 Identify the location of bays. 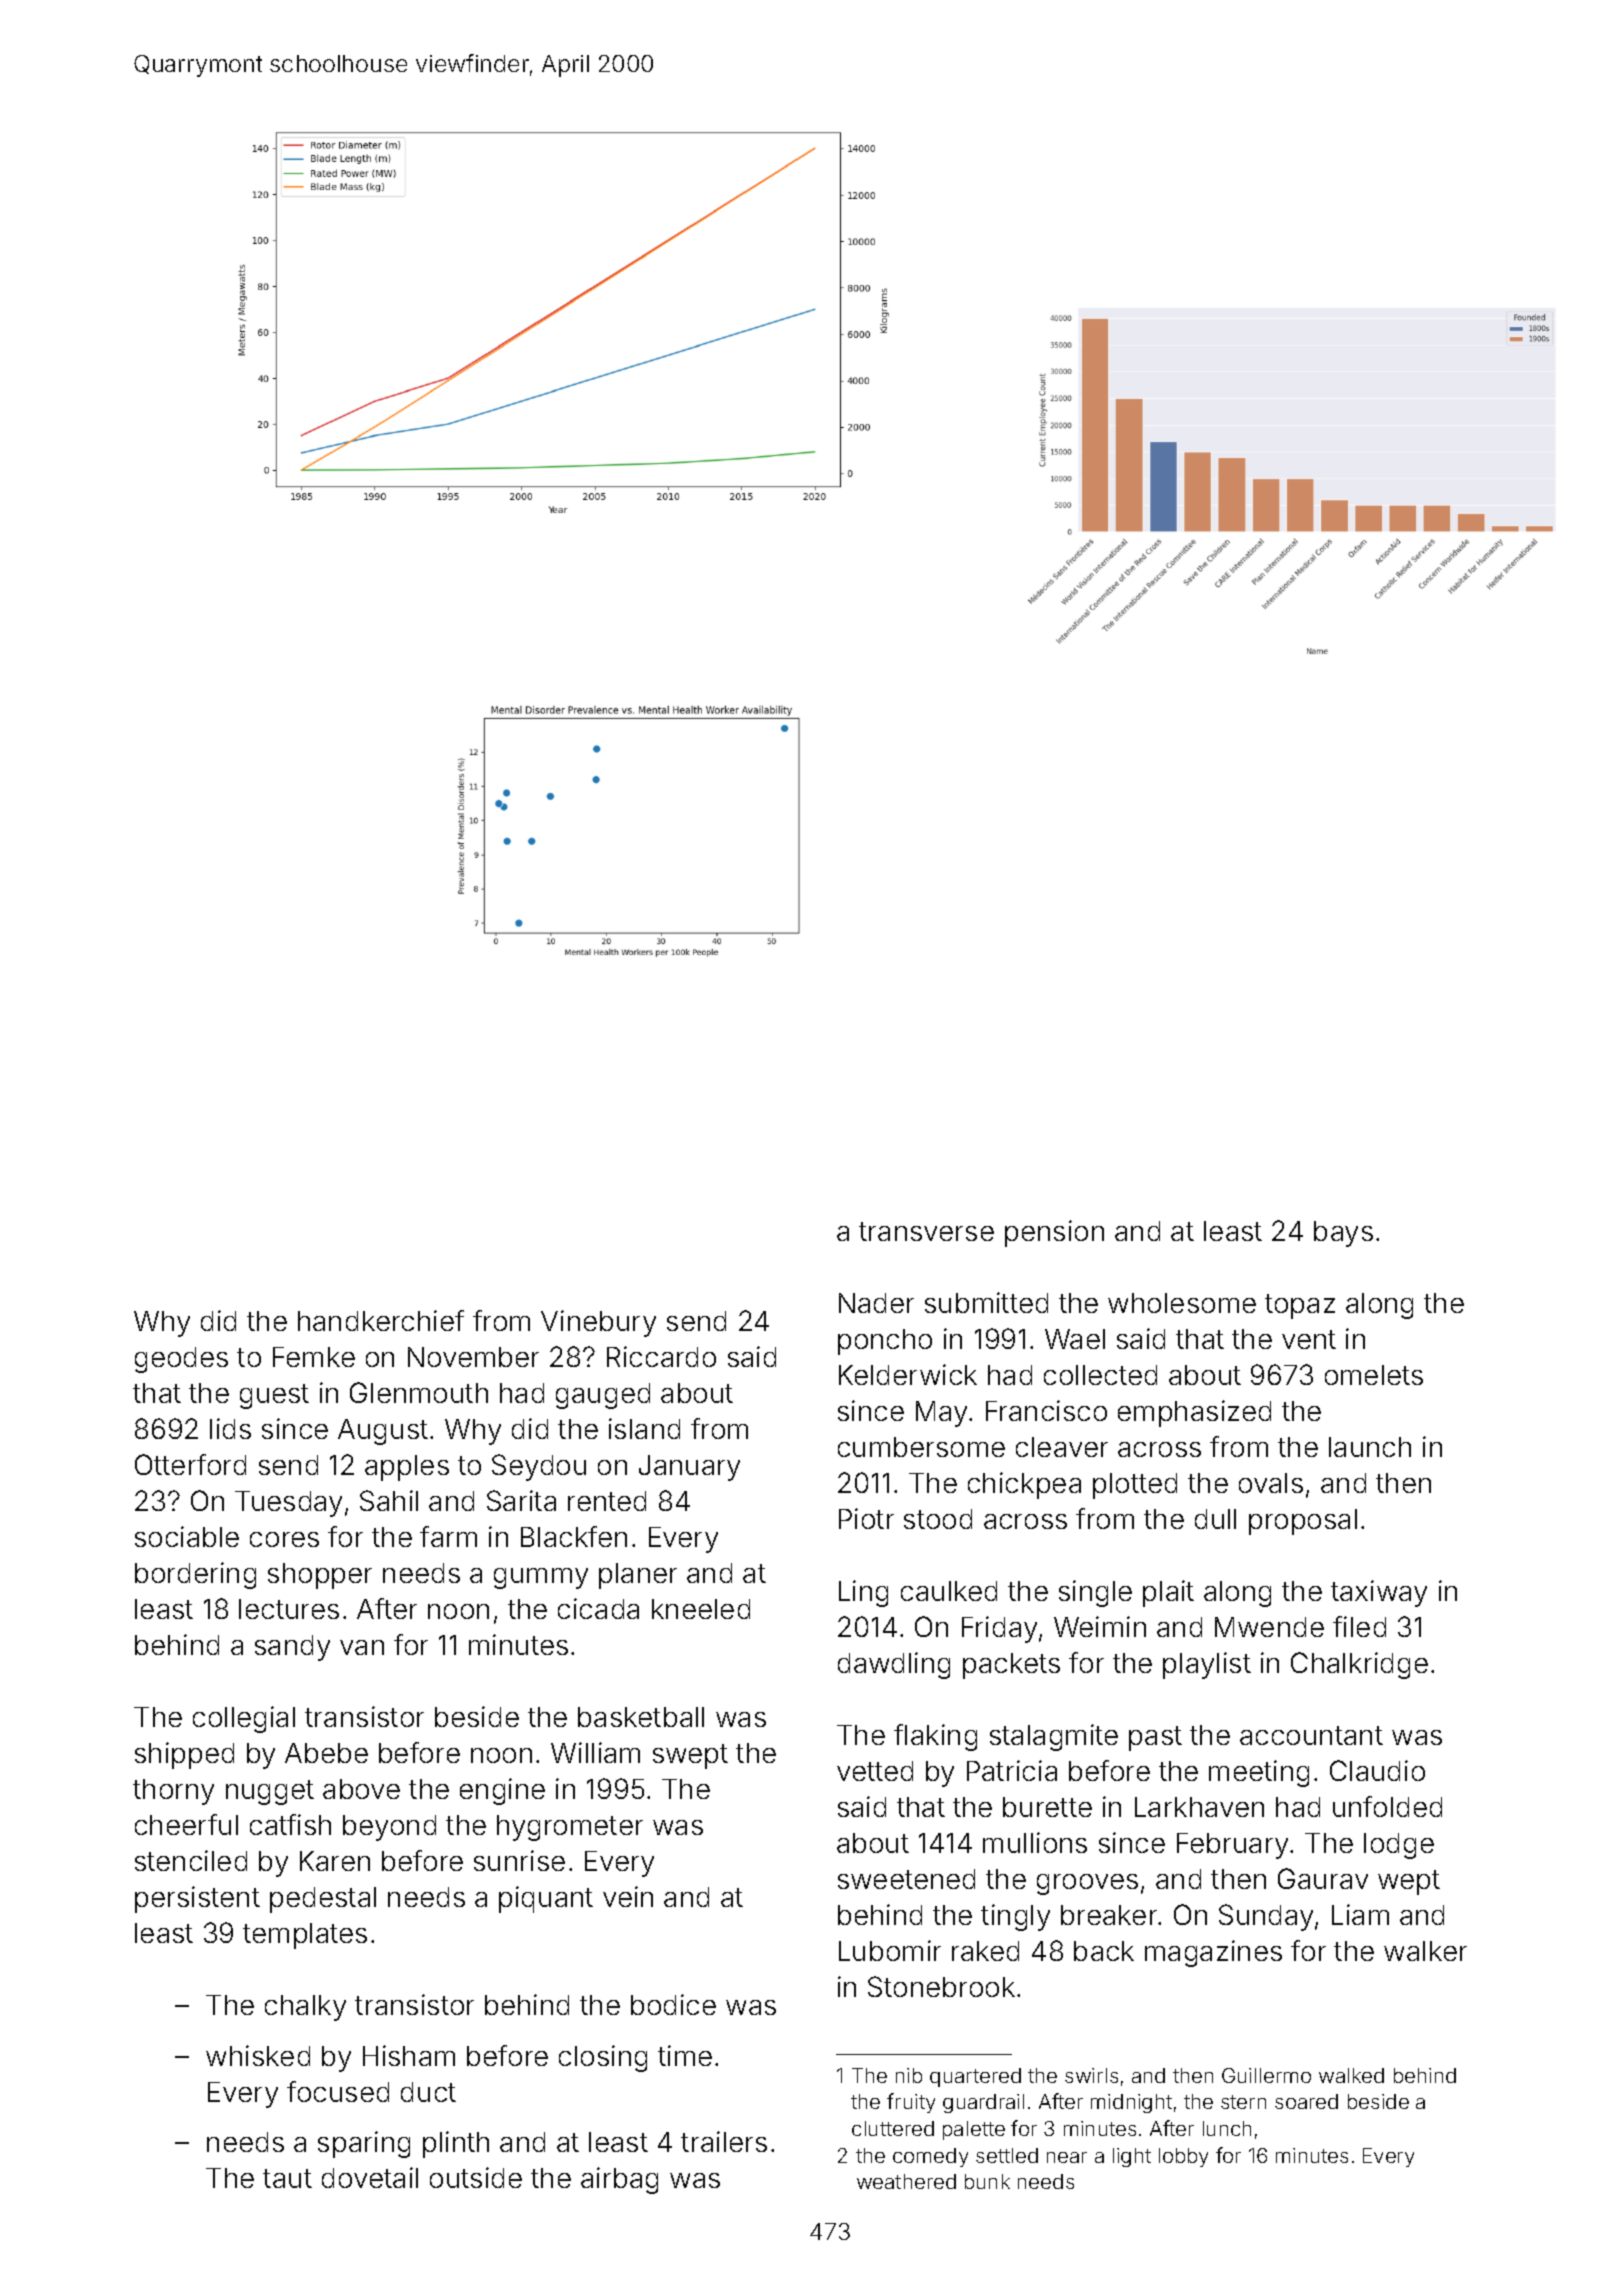
(1343, 1234).
